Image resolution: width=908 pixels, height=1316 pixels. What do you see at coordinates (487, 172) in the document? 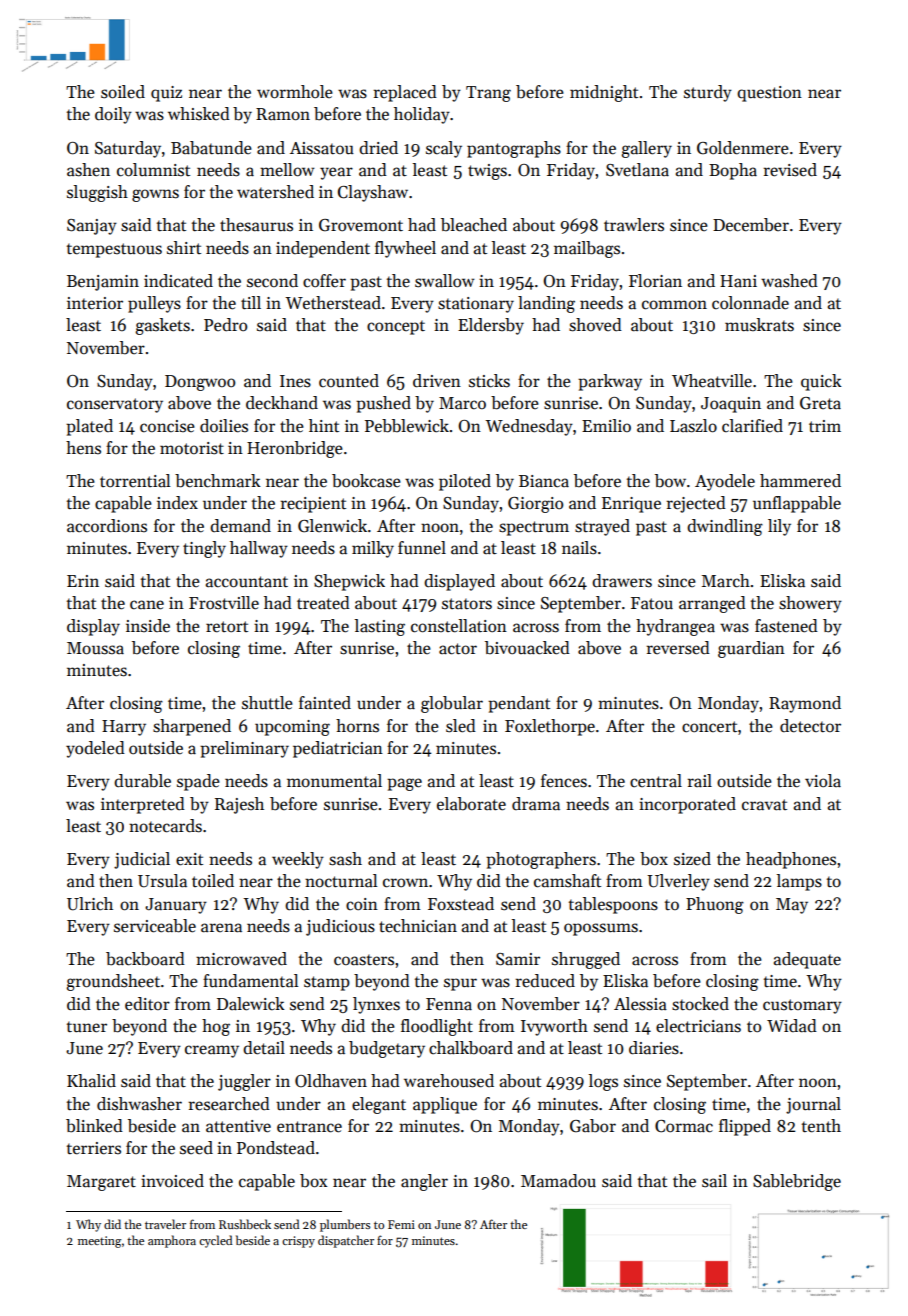
I see `twigs` at bounding box center [487, 172].
